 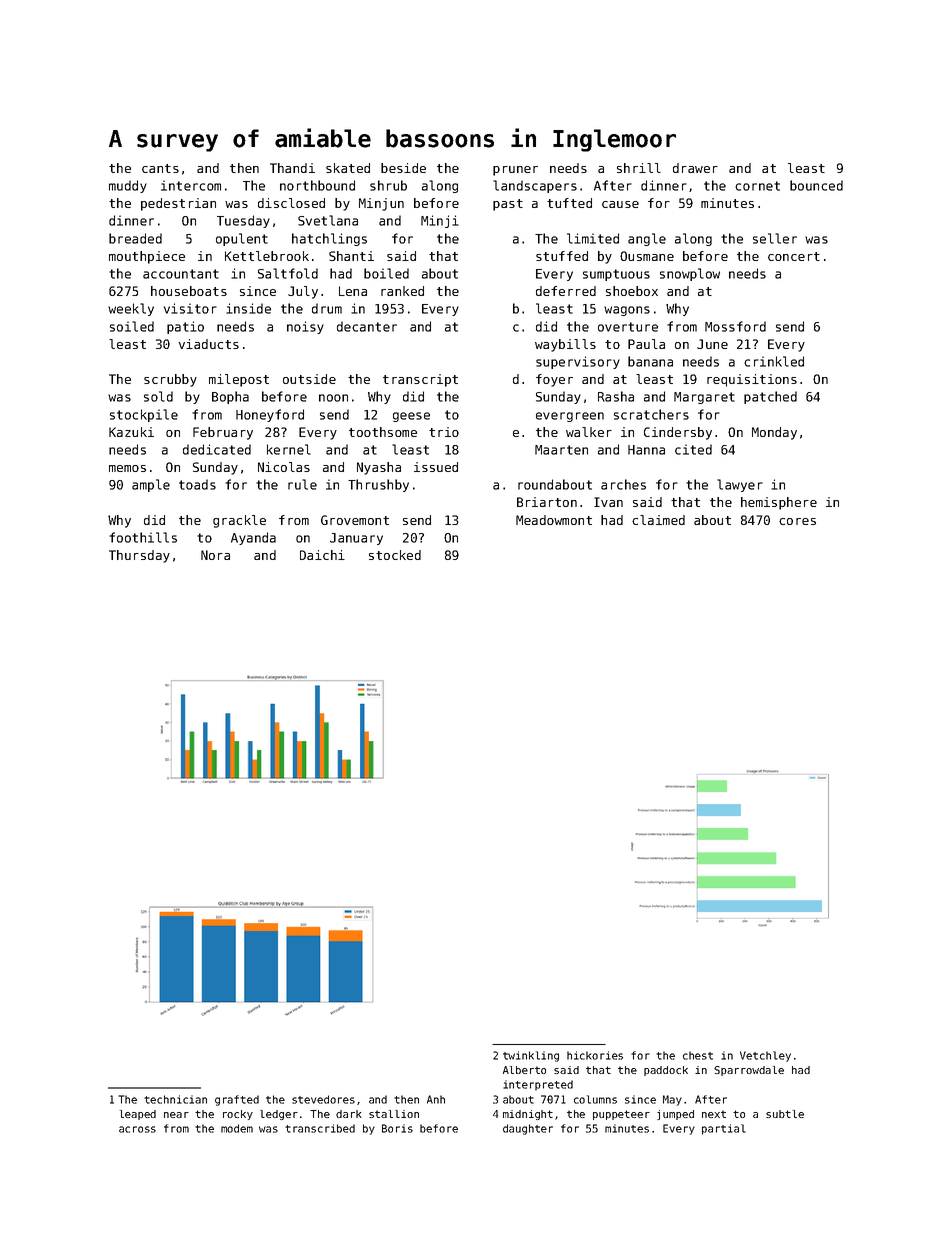 What do you see at coordinates (395, 555) in the screenshot?
I see `stocked` at bounding box center [395, 555].
